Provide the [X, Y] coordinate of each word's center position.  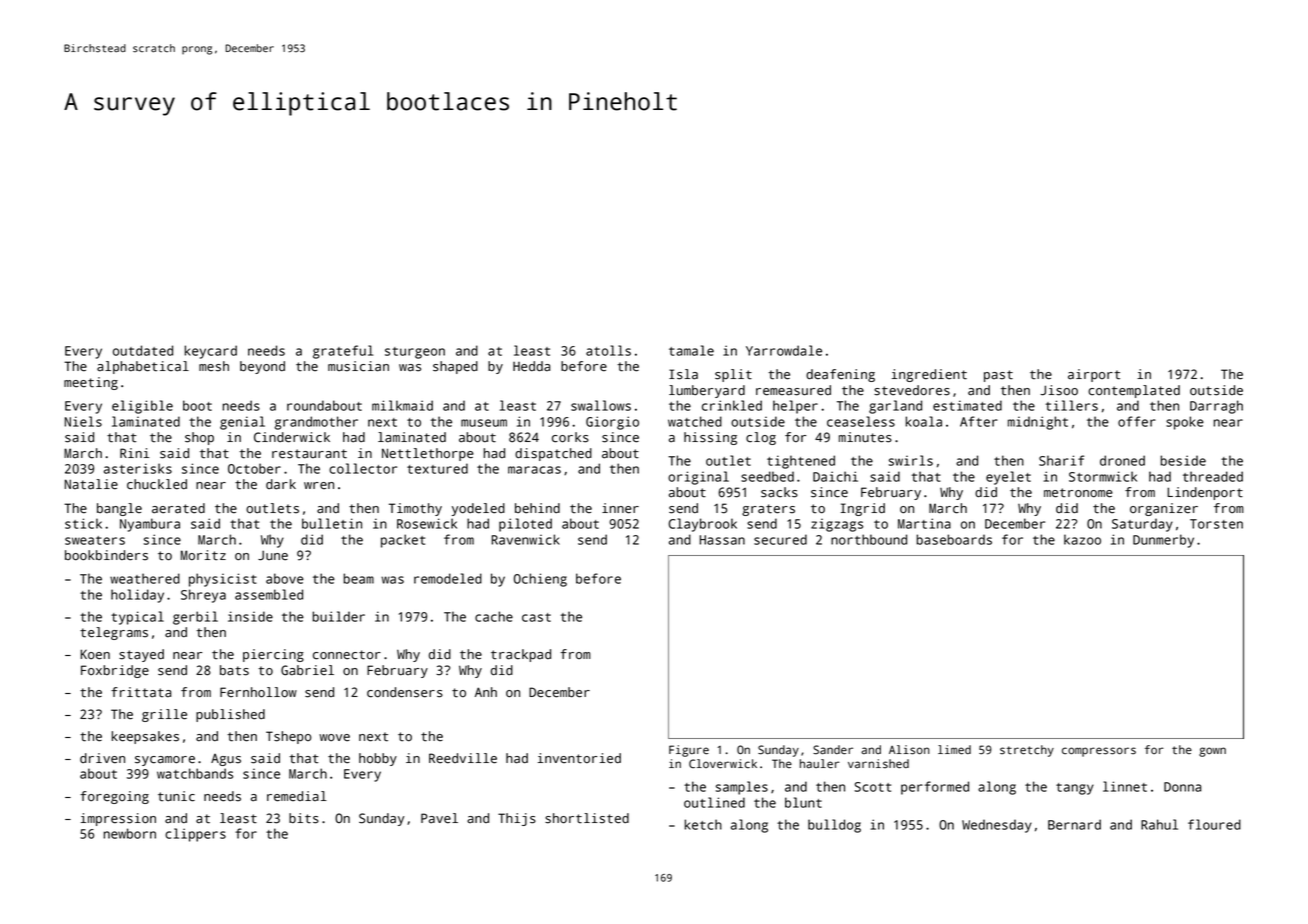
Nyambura [150, 525]
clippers [195, 835]
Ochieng [540, 580]
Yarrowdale [784, 350]
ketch [703, 824]
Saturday [1142, 525]
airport [1094, 375]
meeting [91, 383]
